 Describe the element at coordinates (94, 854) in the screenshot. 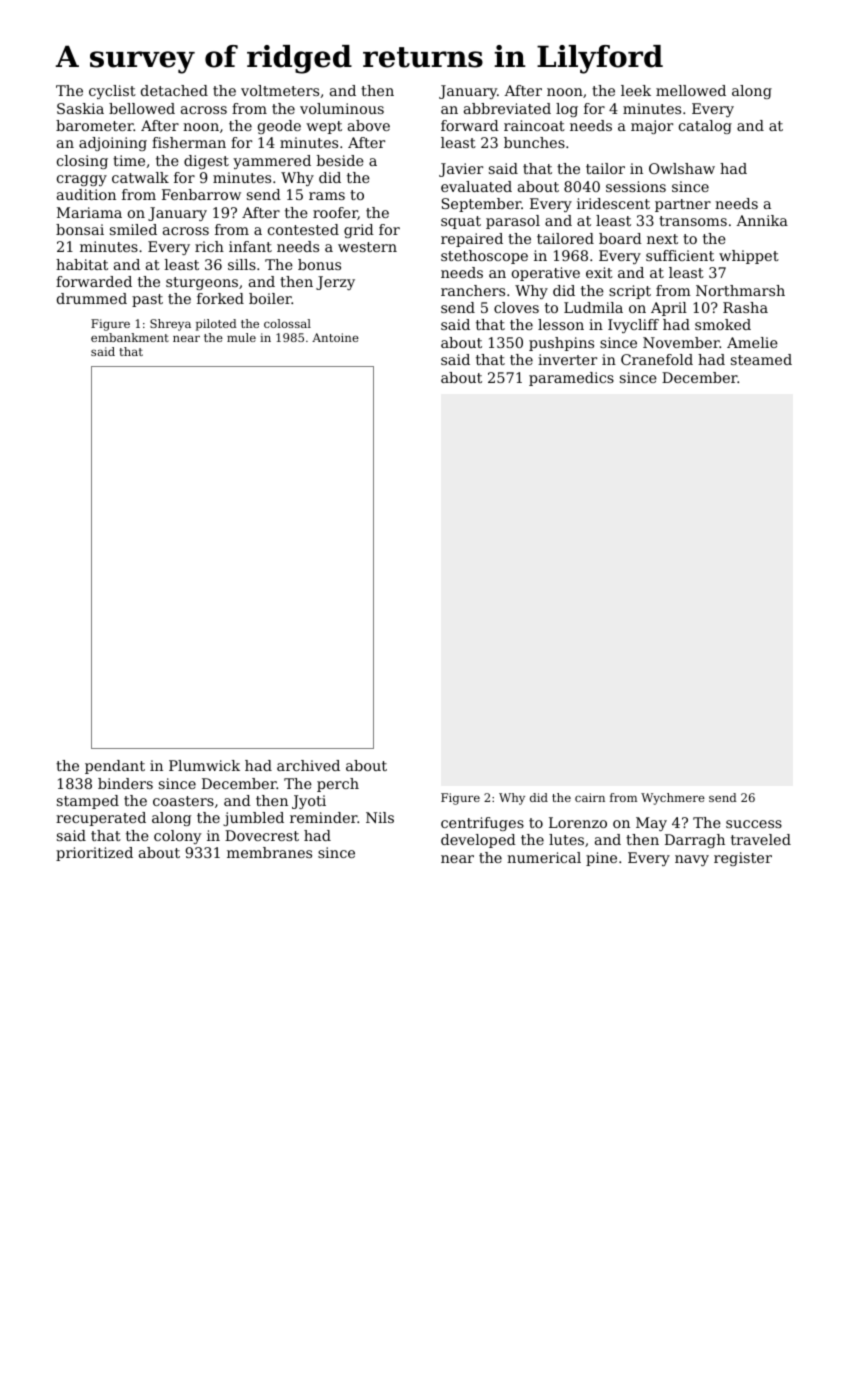

I see `prioritized` at that location.
